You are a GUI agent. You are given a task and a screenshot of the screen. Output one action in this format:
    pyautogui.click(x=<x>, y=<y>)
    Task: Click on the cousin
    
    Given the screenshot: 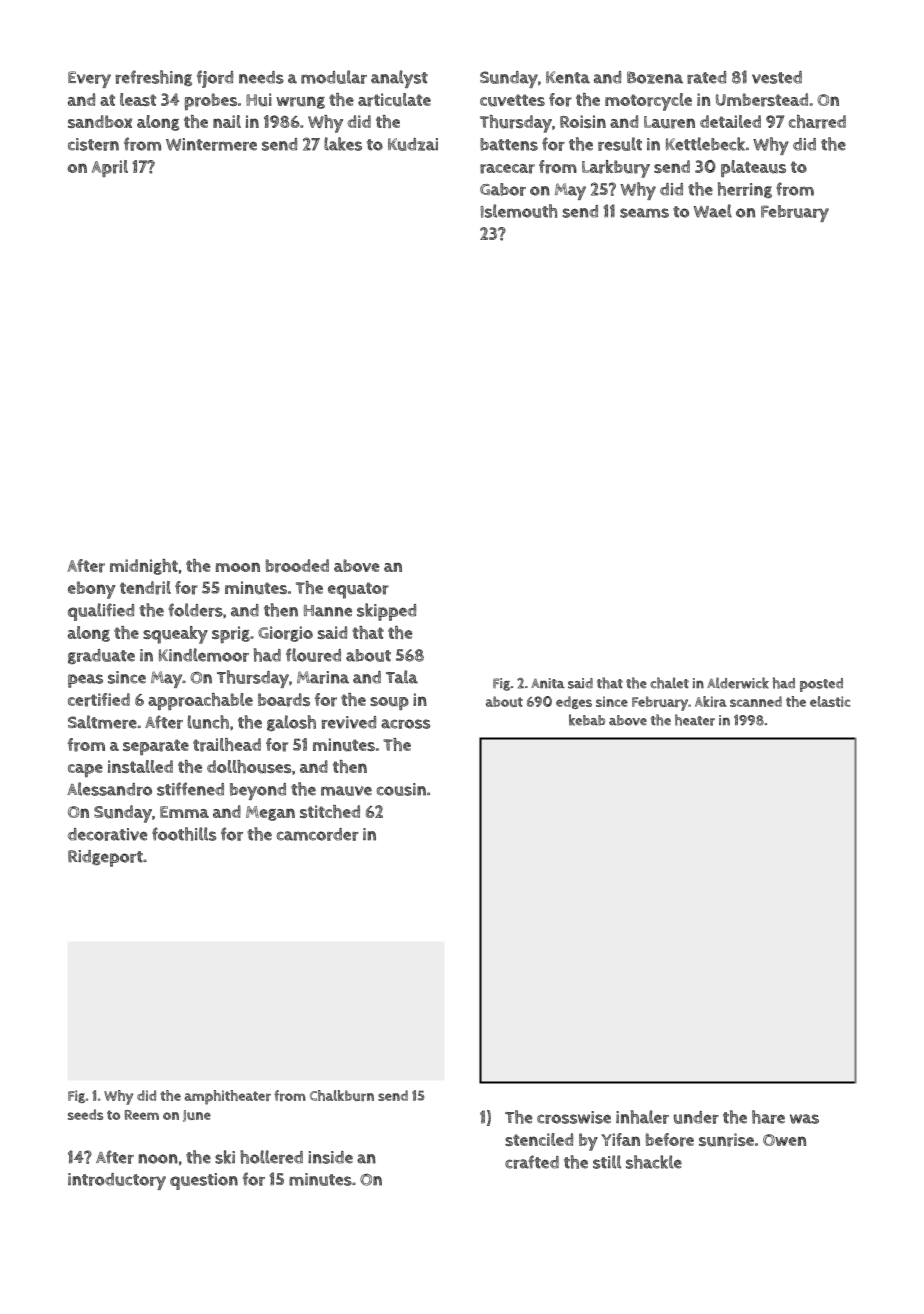 What is the action you would take?
    pyautogui.click(x=401, y=789)
